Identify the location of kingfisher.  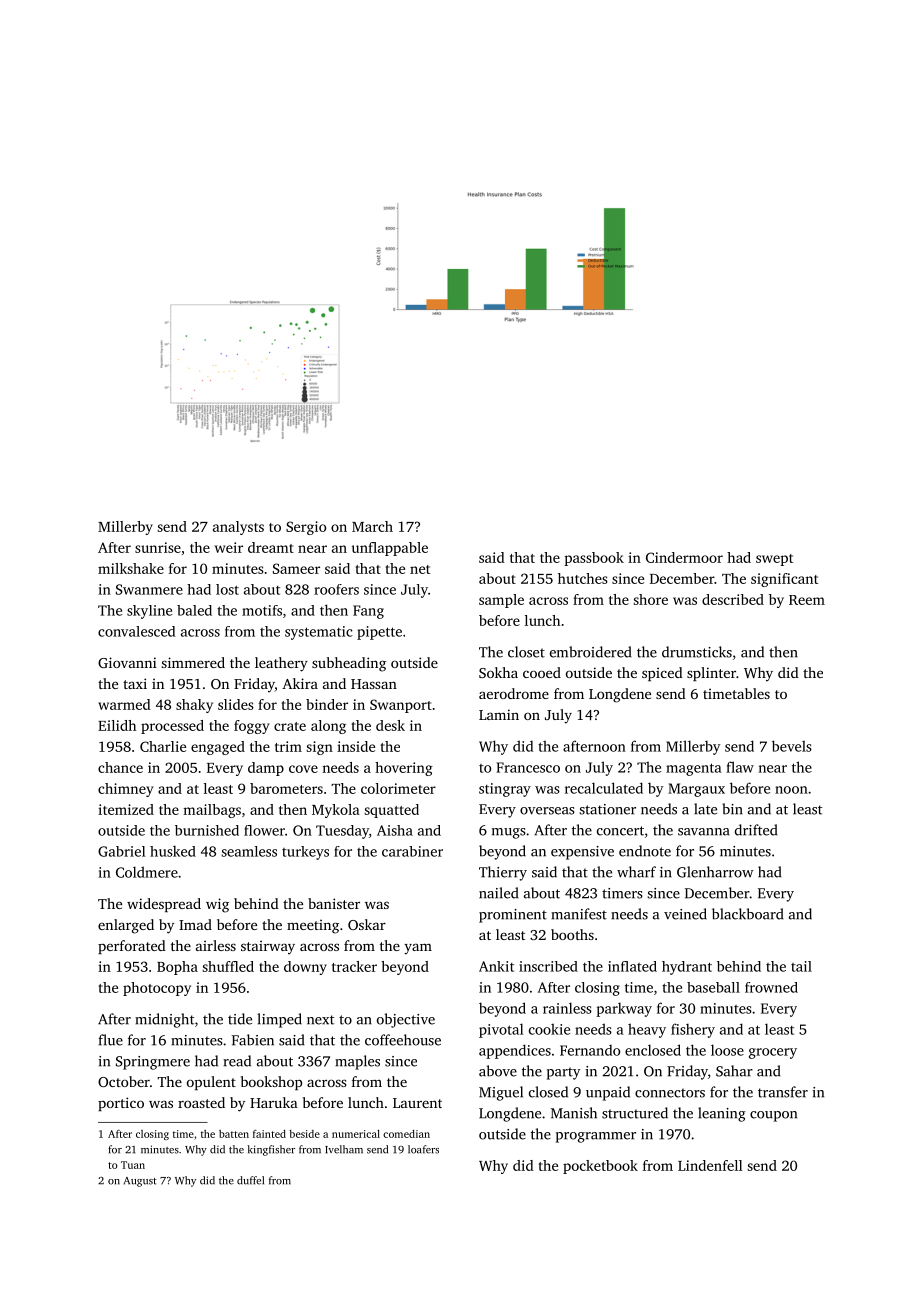
(271, 1150).
